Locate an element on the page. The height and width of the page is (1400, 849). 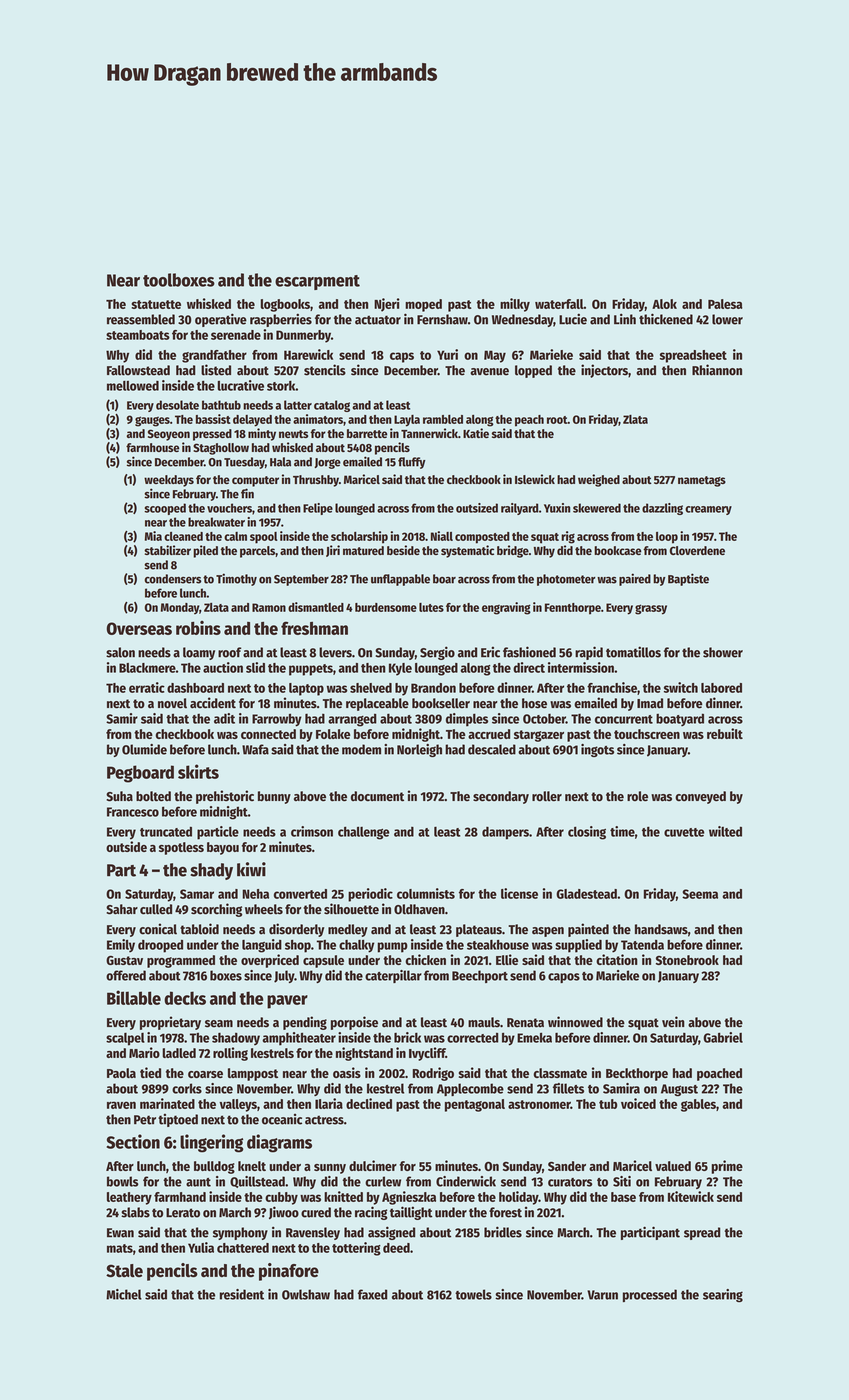
mellowed is located at coordinates (133, 386).
